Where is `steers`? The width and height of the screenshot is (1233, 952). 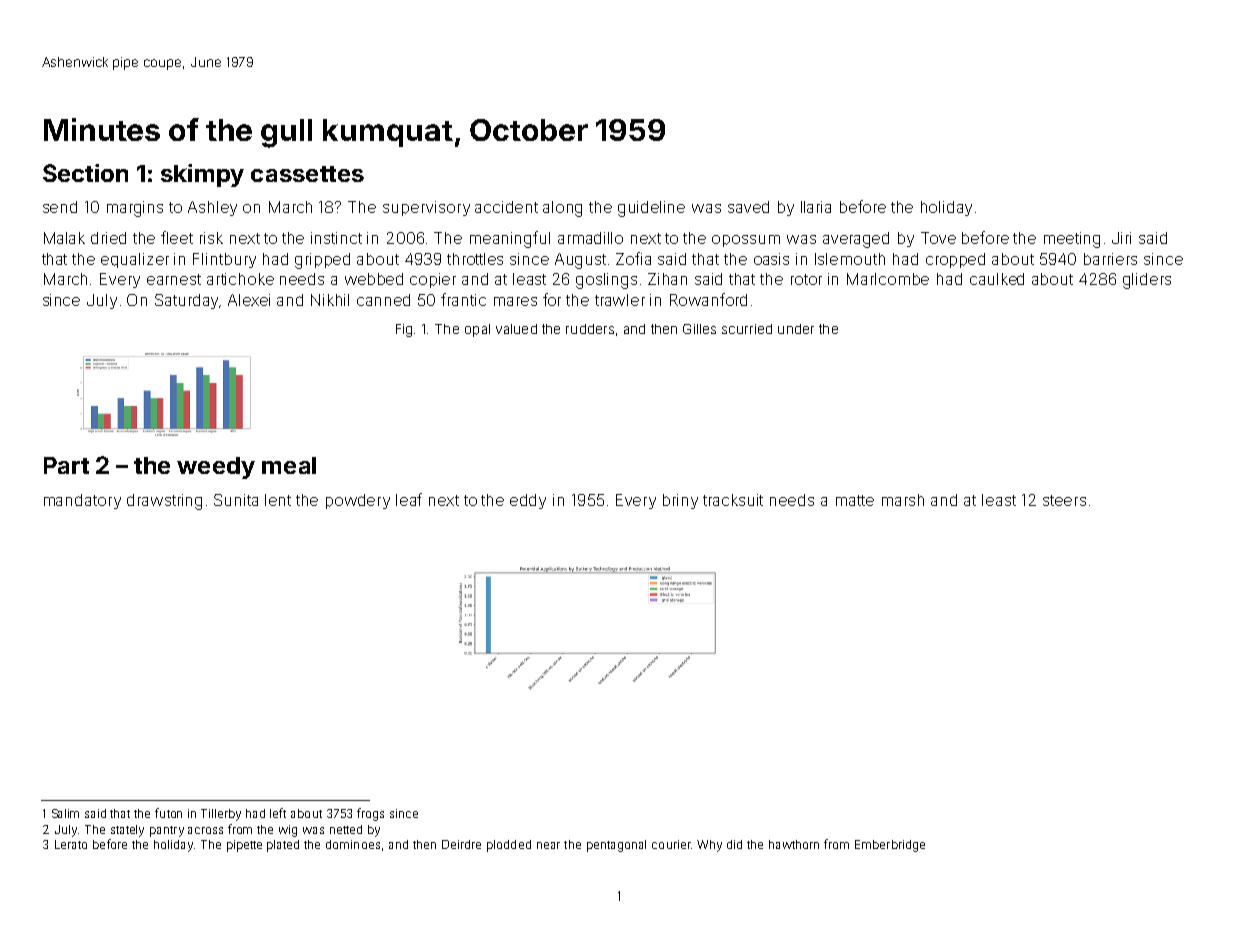
steers is located at coordinates (1064, 500).
